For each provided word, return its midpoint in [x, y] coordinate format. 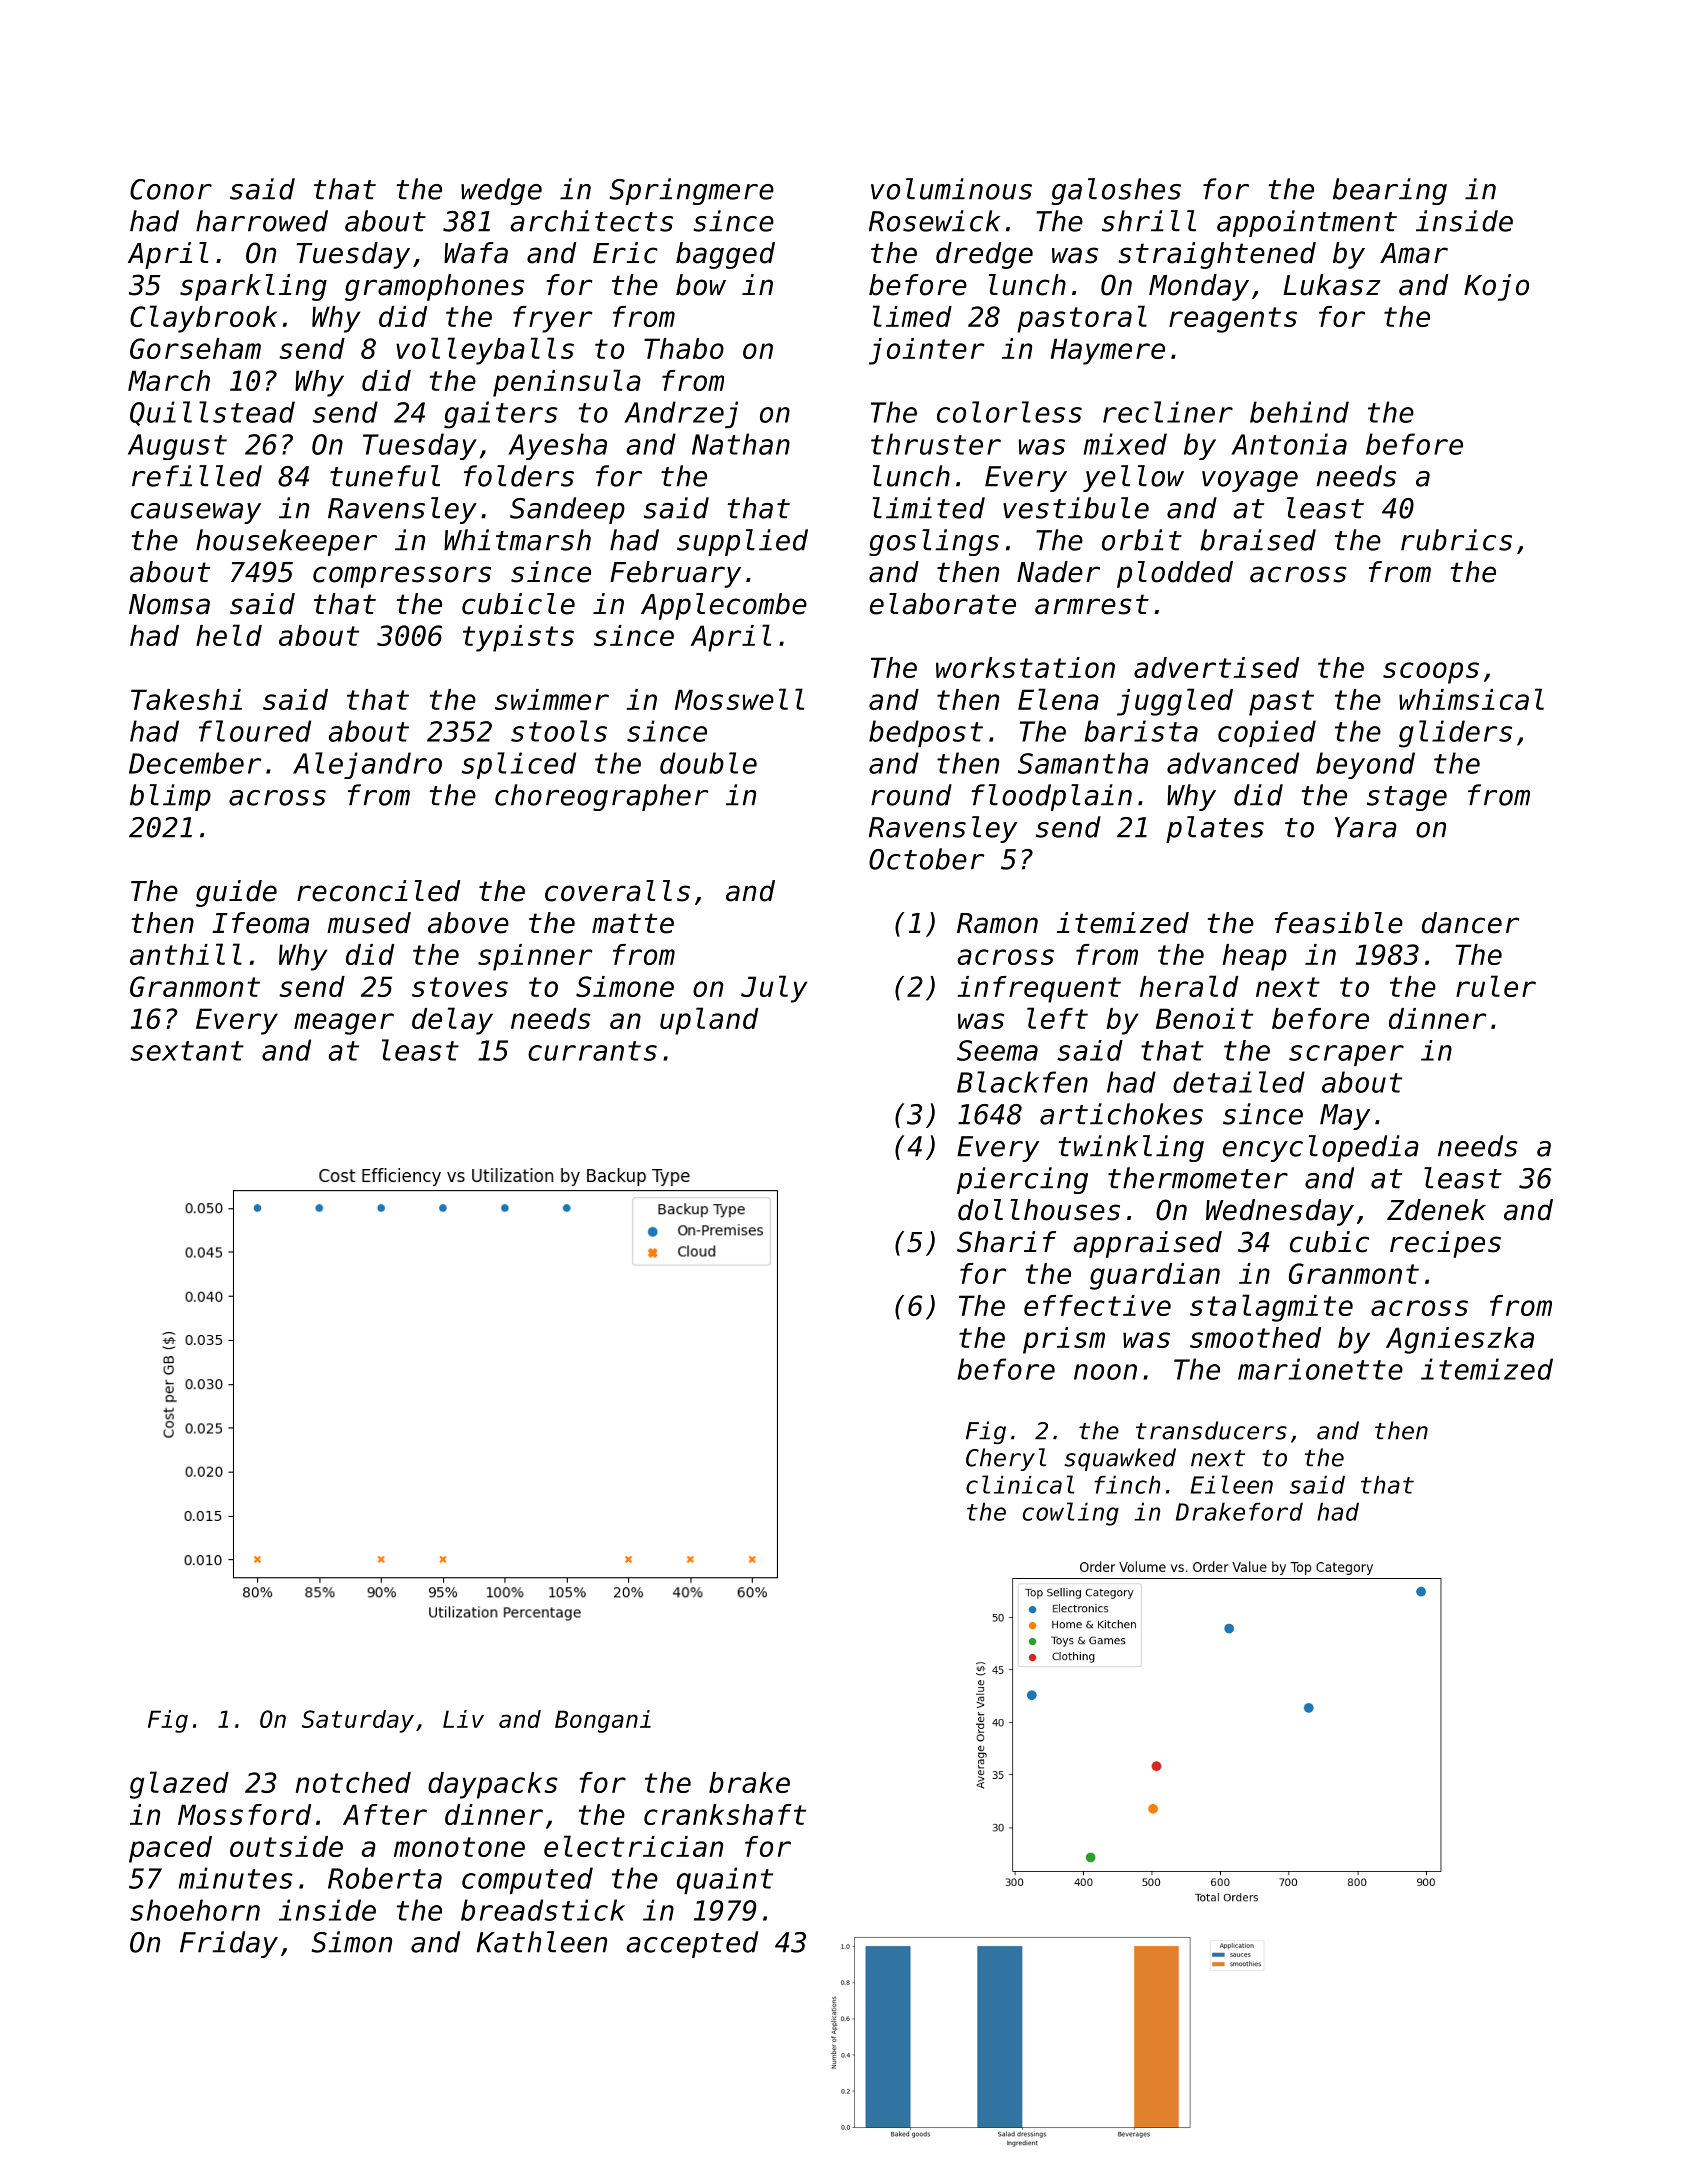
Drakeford [1239, 1511]
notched [353, 1782]
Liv [463, 1719]
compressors [402, 577]
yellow [1133, 478]
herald [1189, 986]
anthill [186, 954]
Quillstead [212, 413]
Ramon [997, 923]
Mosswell [739, 699]
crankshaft [725, 1814]
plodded [1175, 574]
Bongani [603, 1721]
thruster [936, 444]
